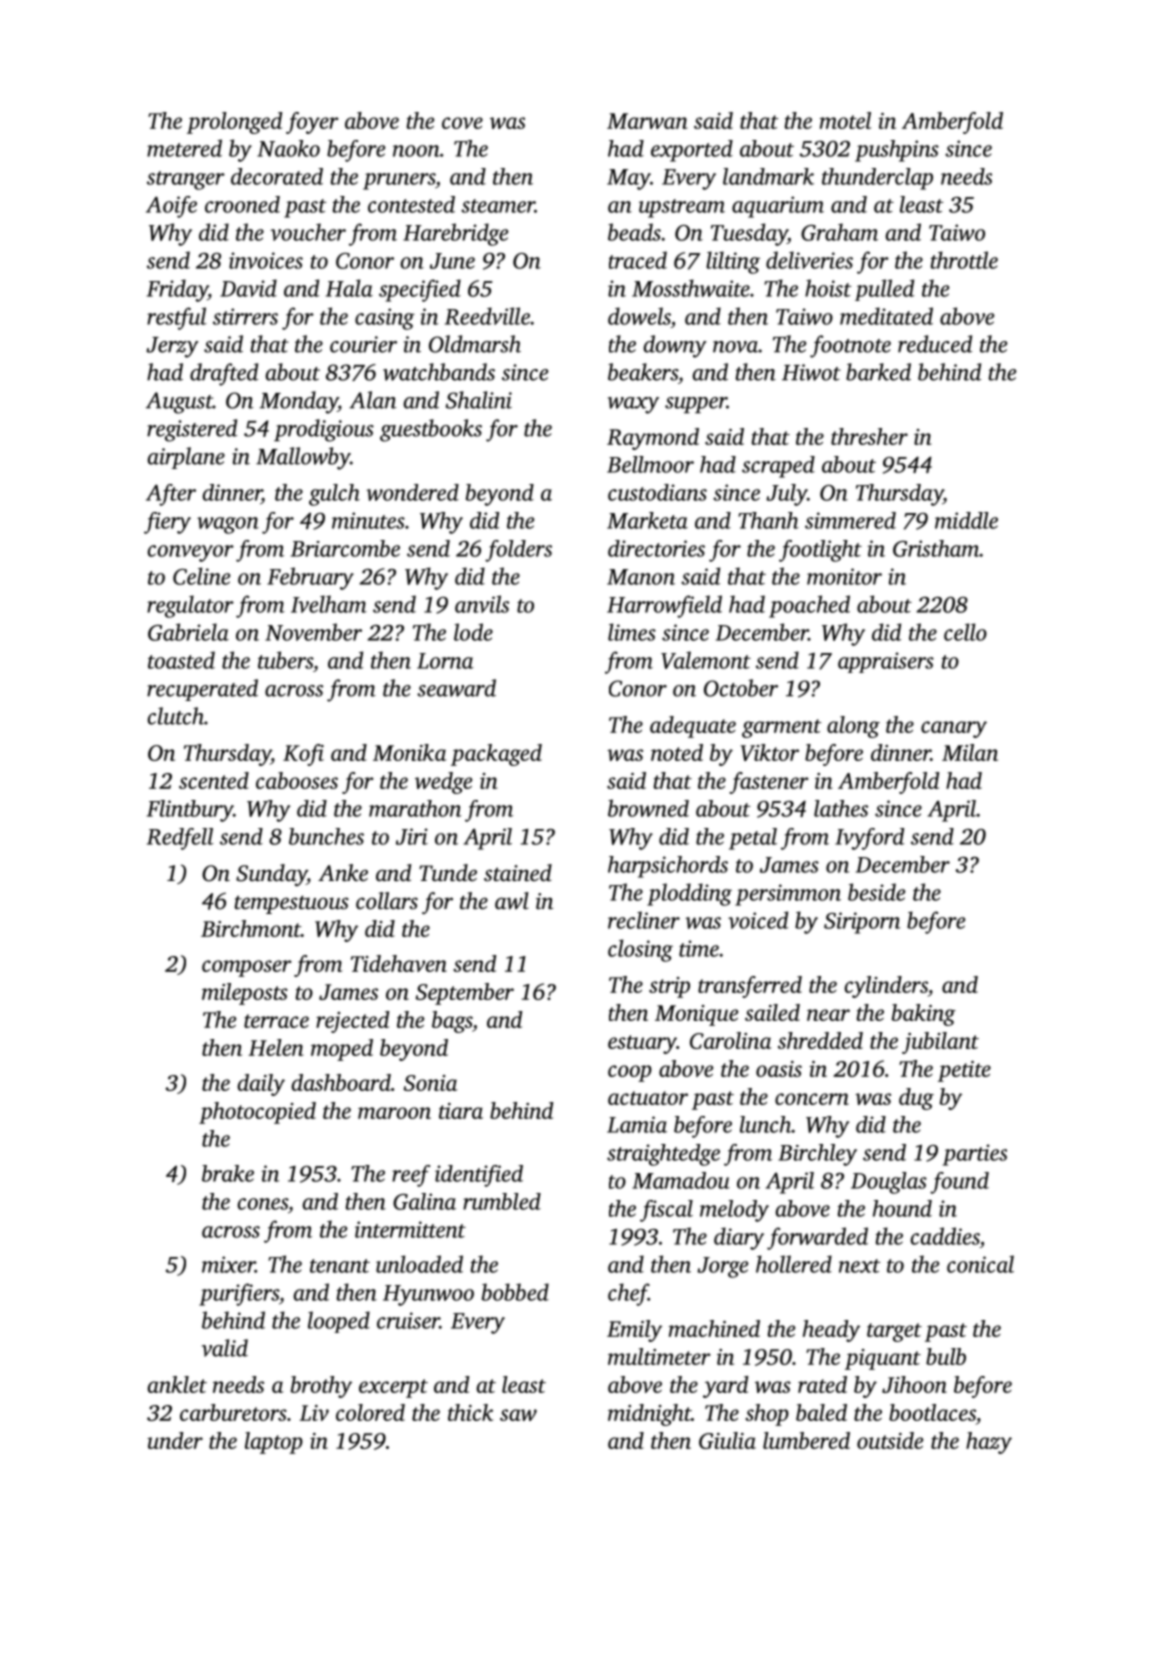 The image size is (1165, 1654). I want to click on restful, so click(176, 318).
